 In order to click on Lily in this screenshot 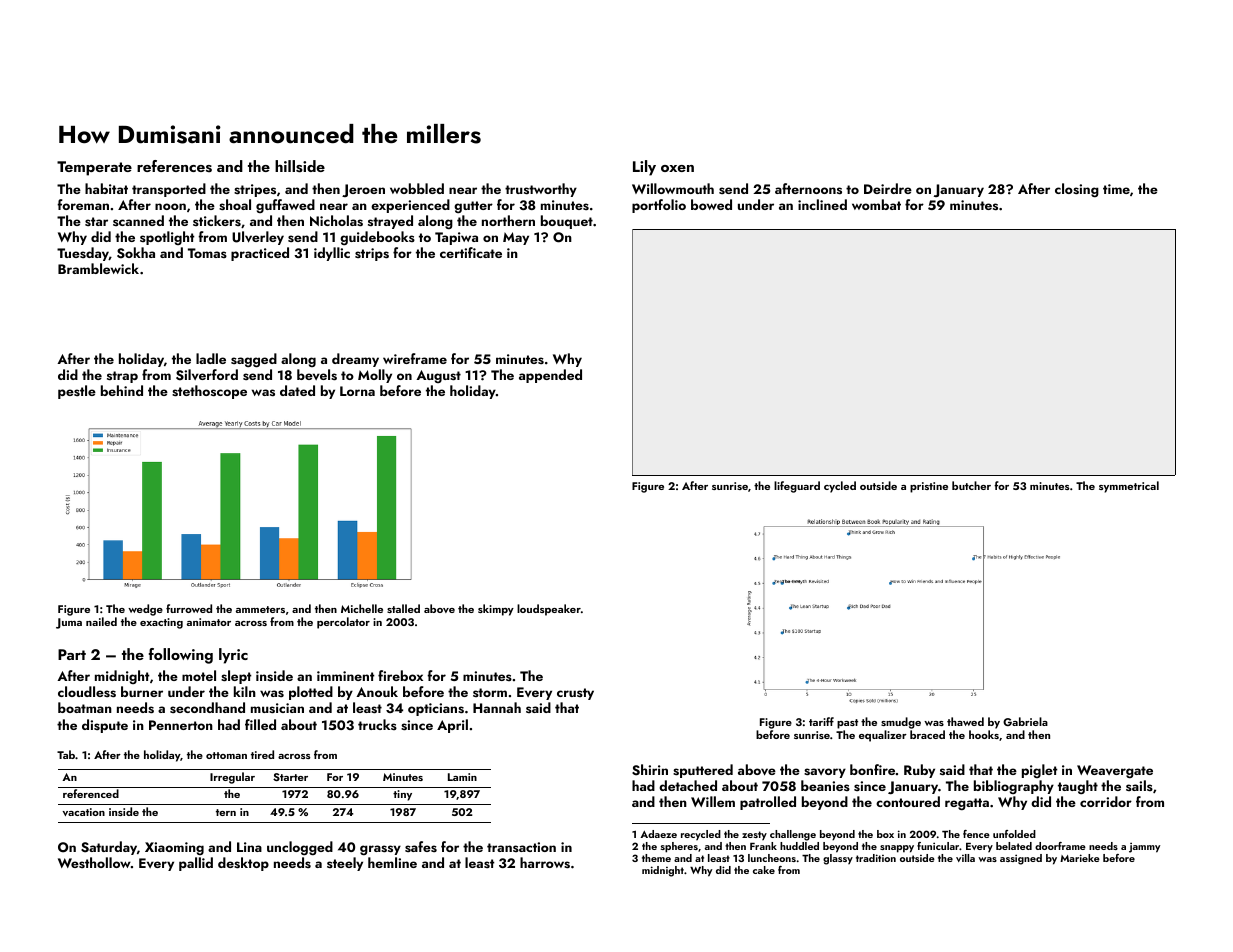, I will do `click(644, 168)`.
